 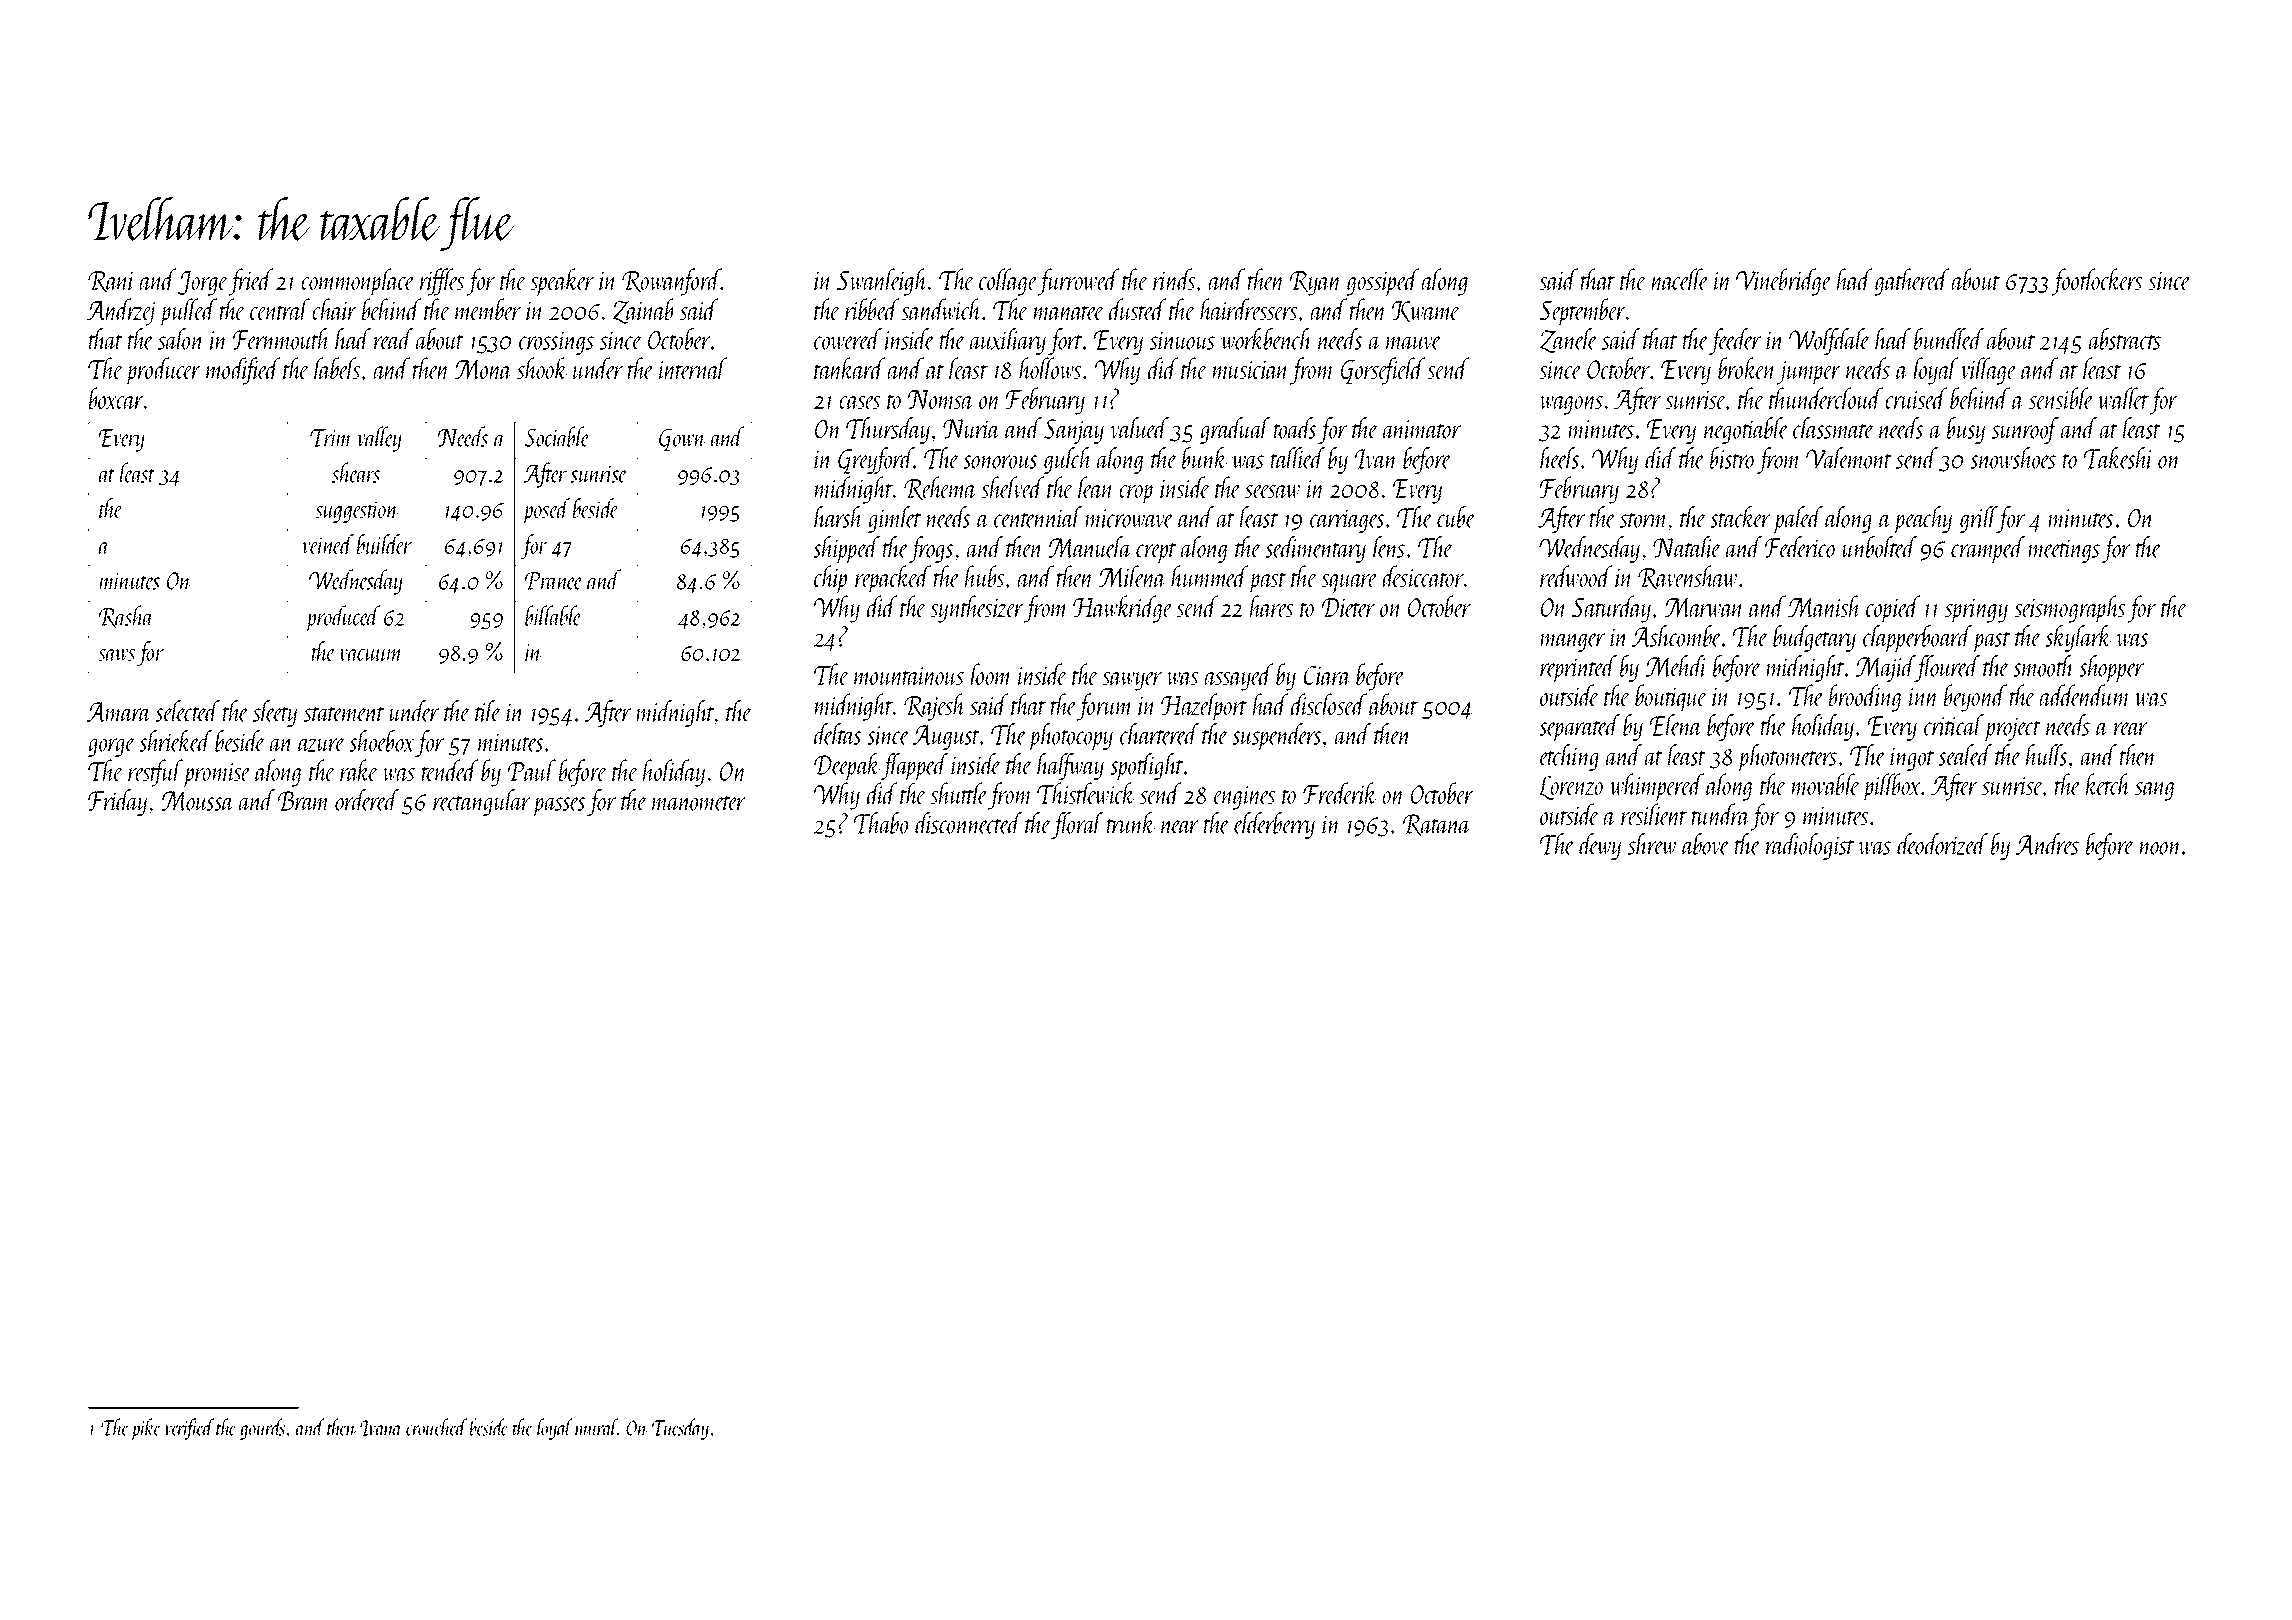 I want to click on nacelle, so click(x=1680, y=279).
